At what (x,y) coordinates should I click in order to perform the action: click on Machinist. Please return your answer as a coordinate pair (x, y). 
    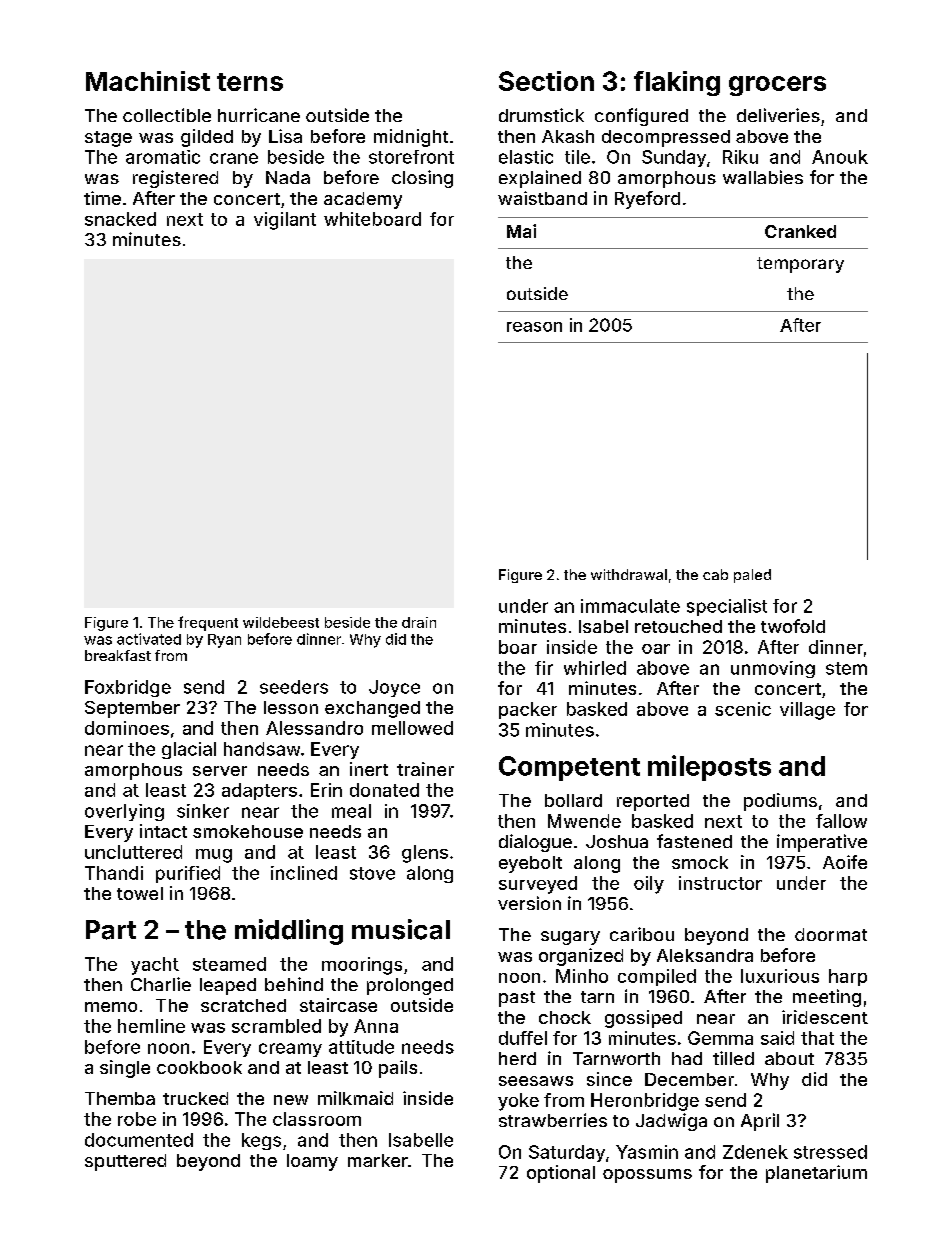
    Looking at the image, I should click on (148, 81).
